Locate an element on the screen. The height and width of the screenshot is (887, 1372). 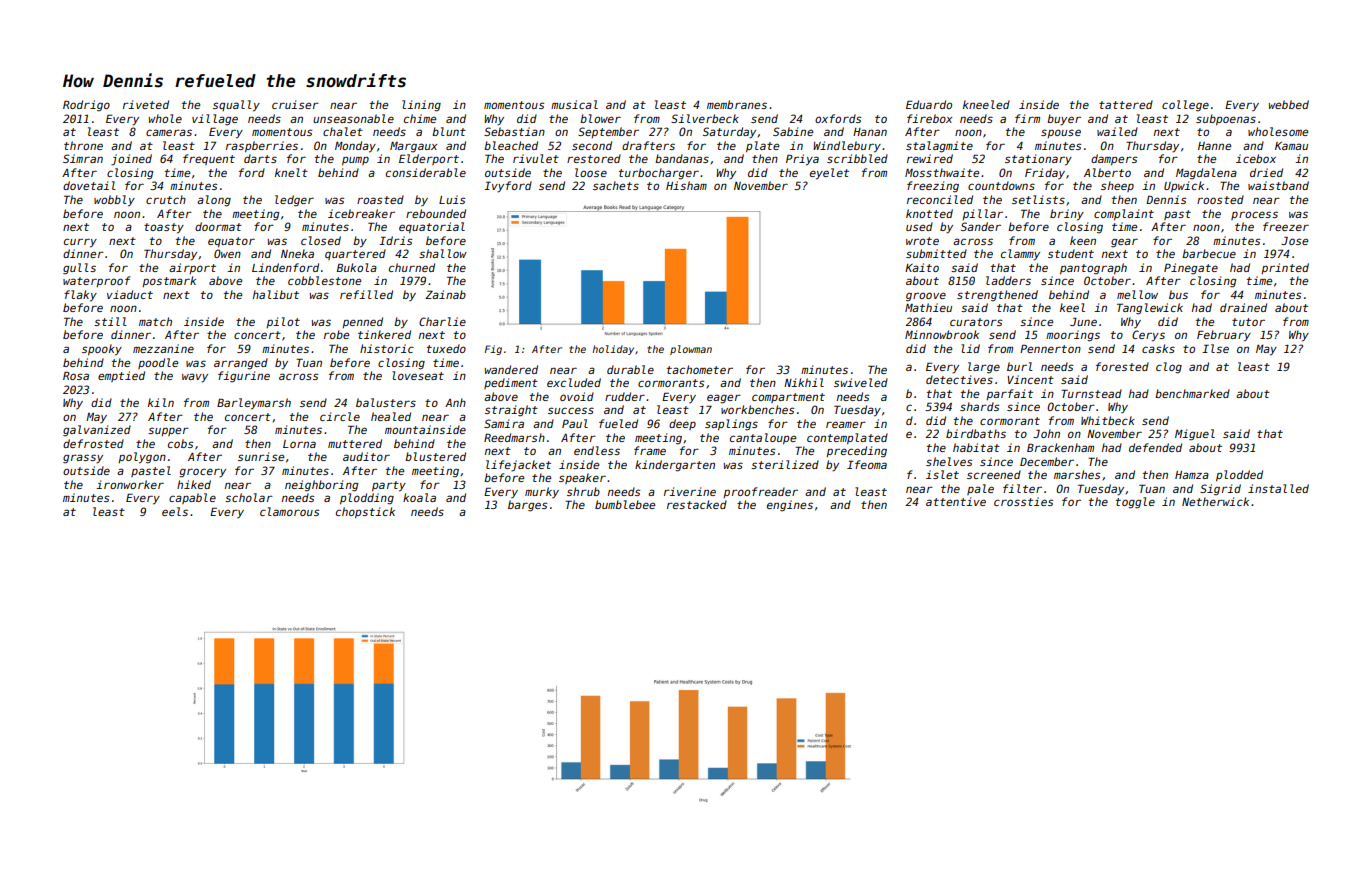
riveted is located at coordinates (146, 104).
